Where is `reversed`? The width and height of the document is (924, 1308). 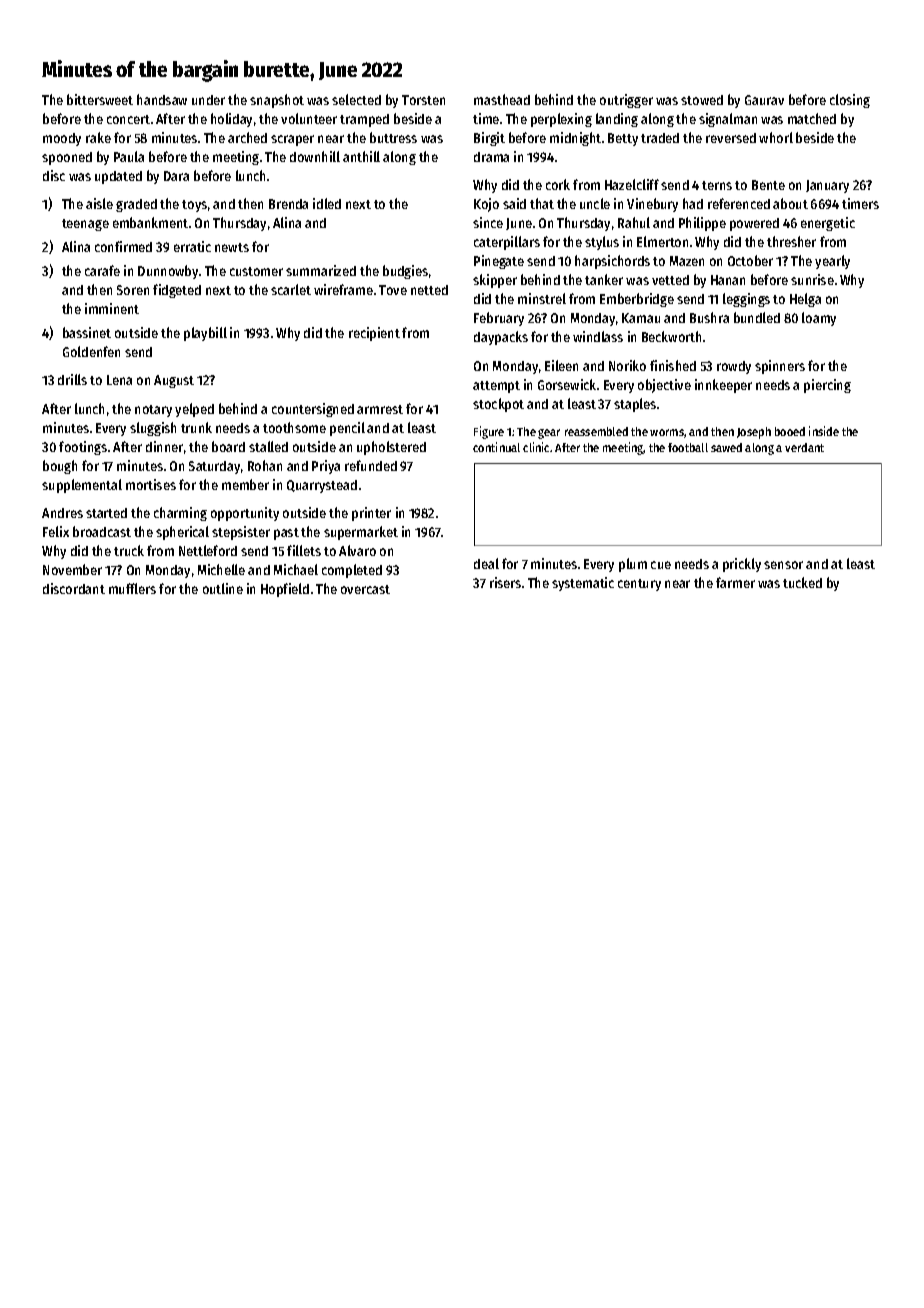
reversed is located at coordinates (731, 138).
